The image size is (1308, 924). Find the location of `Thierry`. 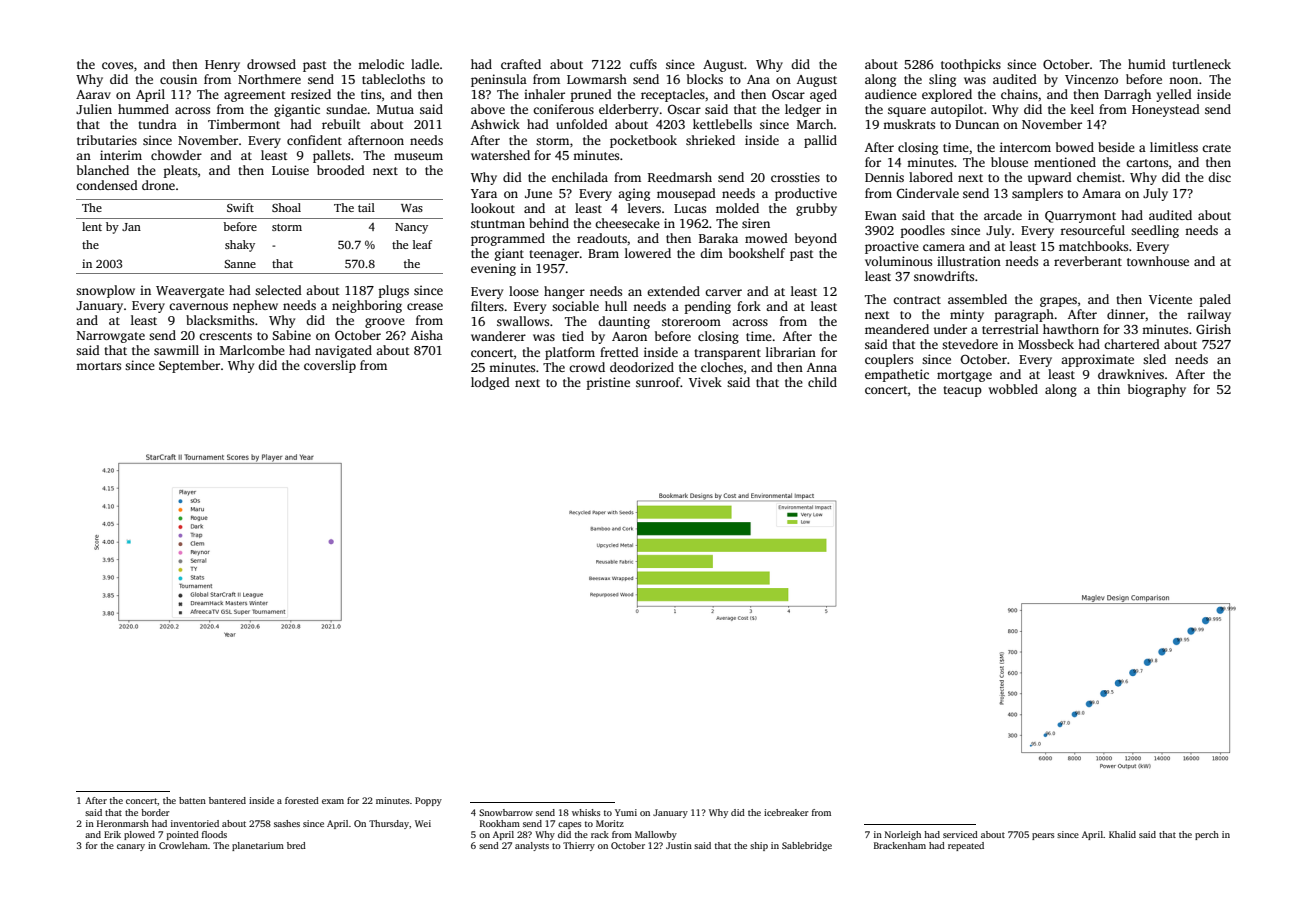

Thierry is located at coordinates (579, 846).
